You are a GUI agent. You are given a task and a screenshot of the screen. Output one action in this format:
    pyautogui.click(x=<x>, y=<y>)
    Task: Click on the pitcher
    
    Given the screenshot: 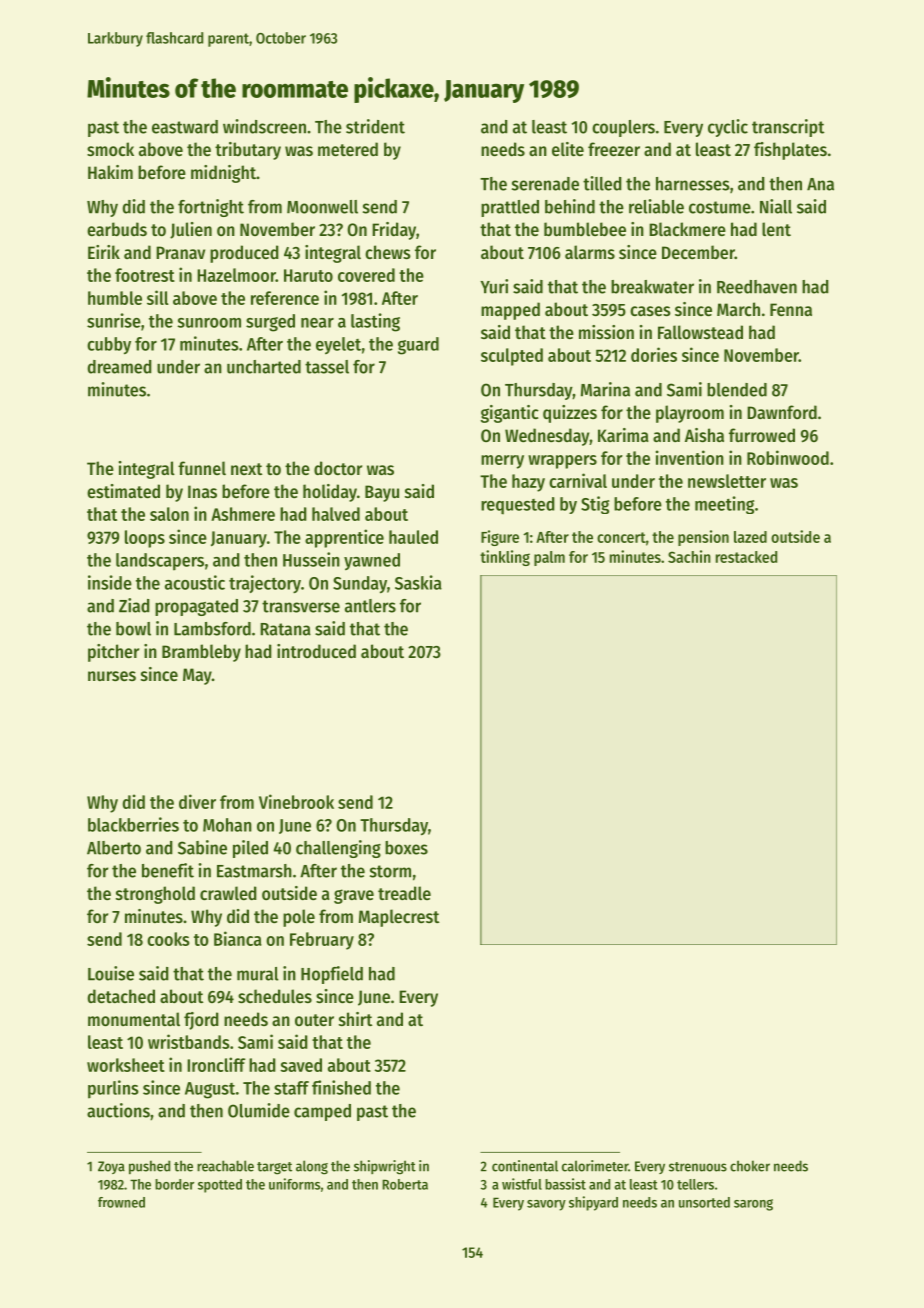 What is the action you would take?
    pyautogui.click(x=113, y=653)
